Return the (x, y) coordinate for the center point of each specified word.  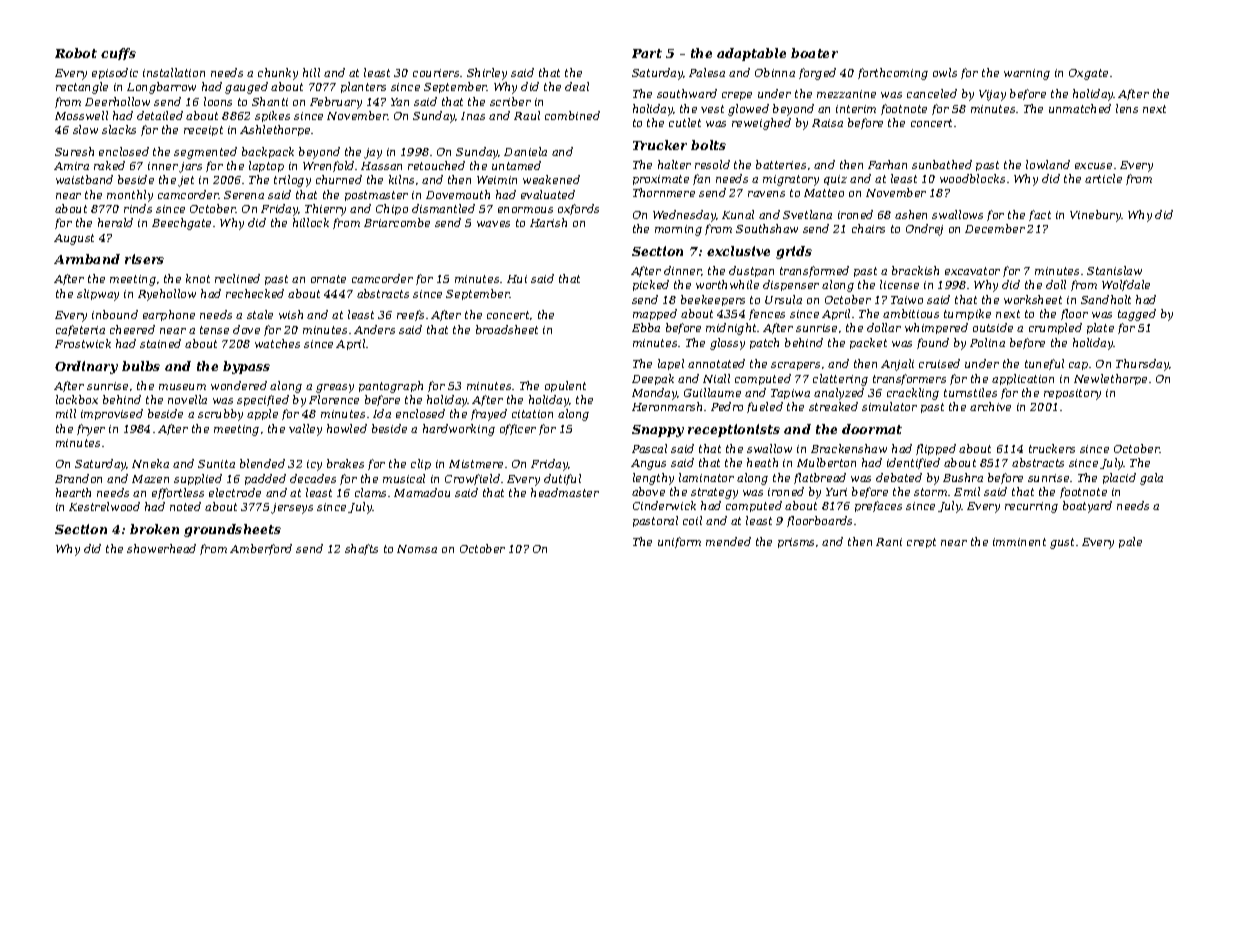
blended (262, 463)
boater (814, 53)
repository (1072, 394)
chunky (278, 74)
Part (647, 53)
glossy (727, 344)
